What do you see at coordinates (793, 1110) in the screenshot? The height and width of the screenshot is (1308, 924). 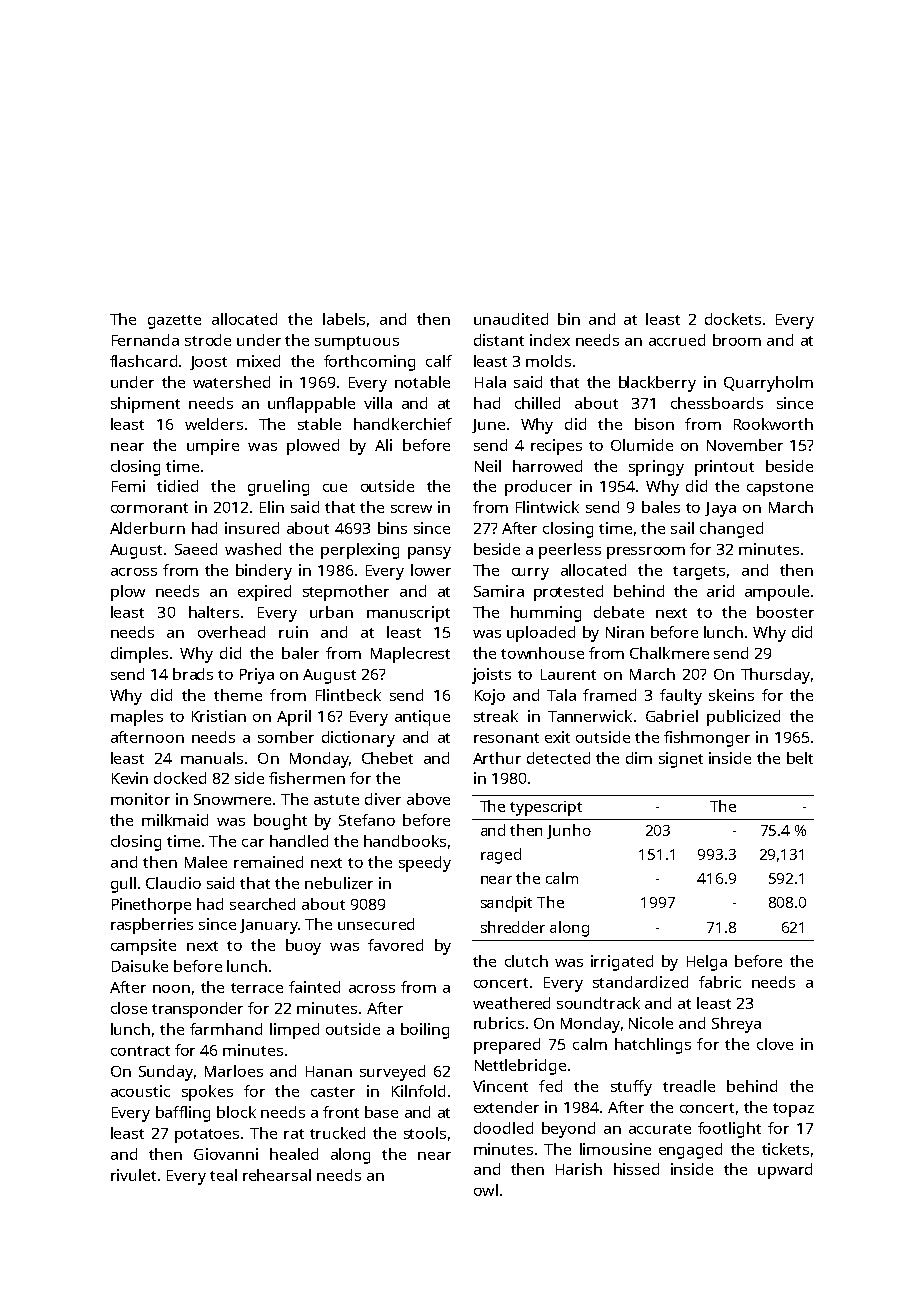 I see `topaz` at bounding box center [793, 1110].
